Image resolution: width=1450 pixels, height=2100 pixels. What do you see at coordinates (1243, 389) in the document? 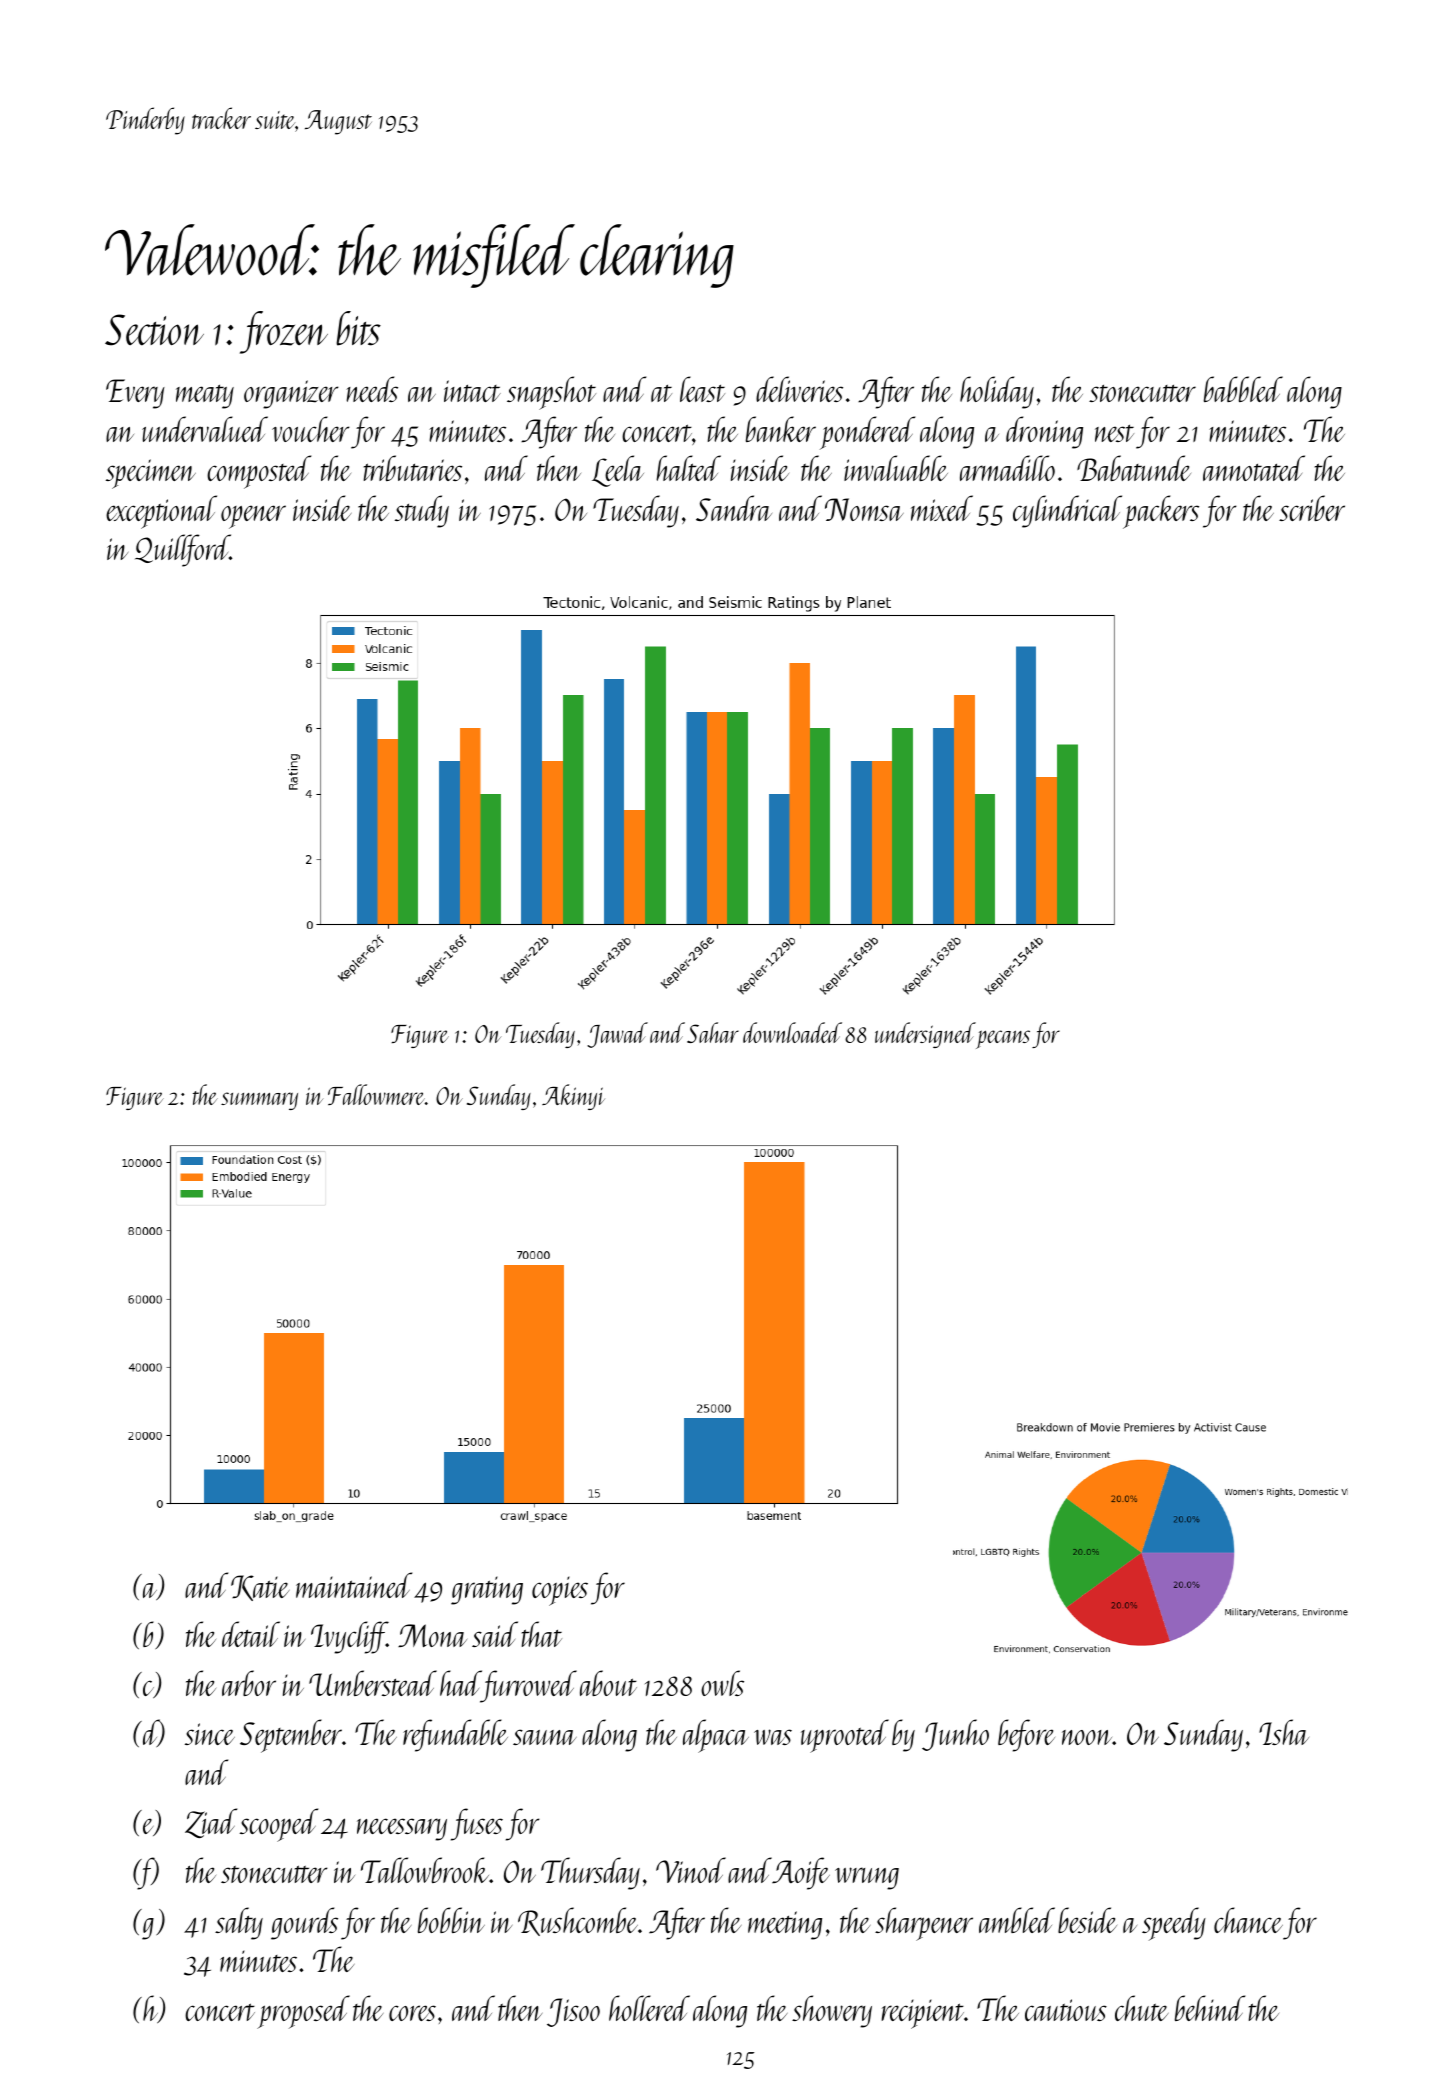
I see `babbled` at bounding box center [1243, 389].
